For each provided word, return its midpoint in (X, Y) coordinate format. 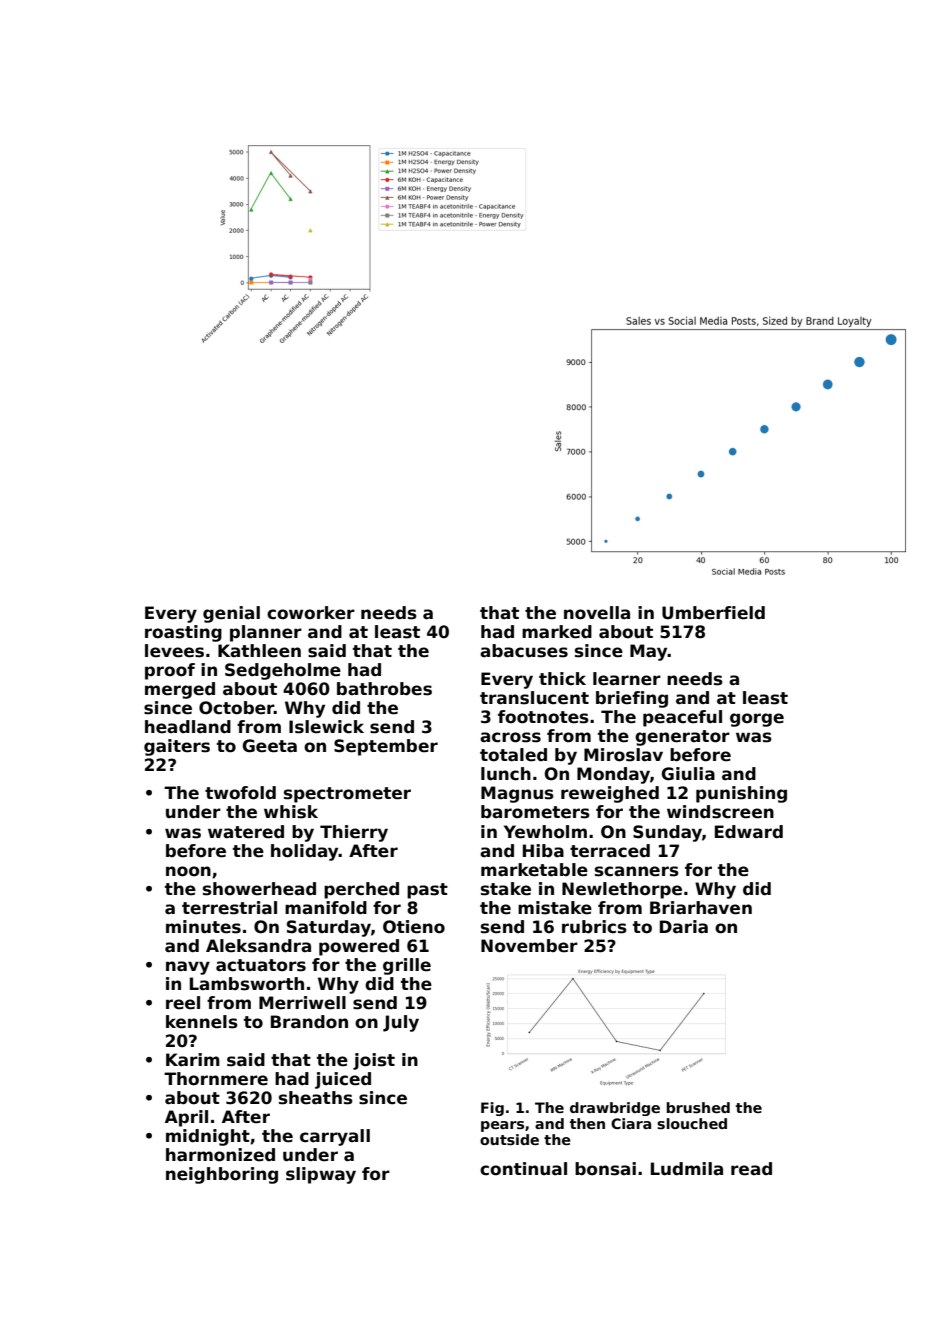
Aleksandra (258, 946)
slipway (321, 1175)
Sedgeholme (283, 671)
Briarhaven (701, 908)
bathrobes (384, 689)
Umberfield (713, 613)
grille (407, 966)
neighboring (222, 1175)
